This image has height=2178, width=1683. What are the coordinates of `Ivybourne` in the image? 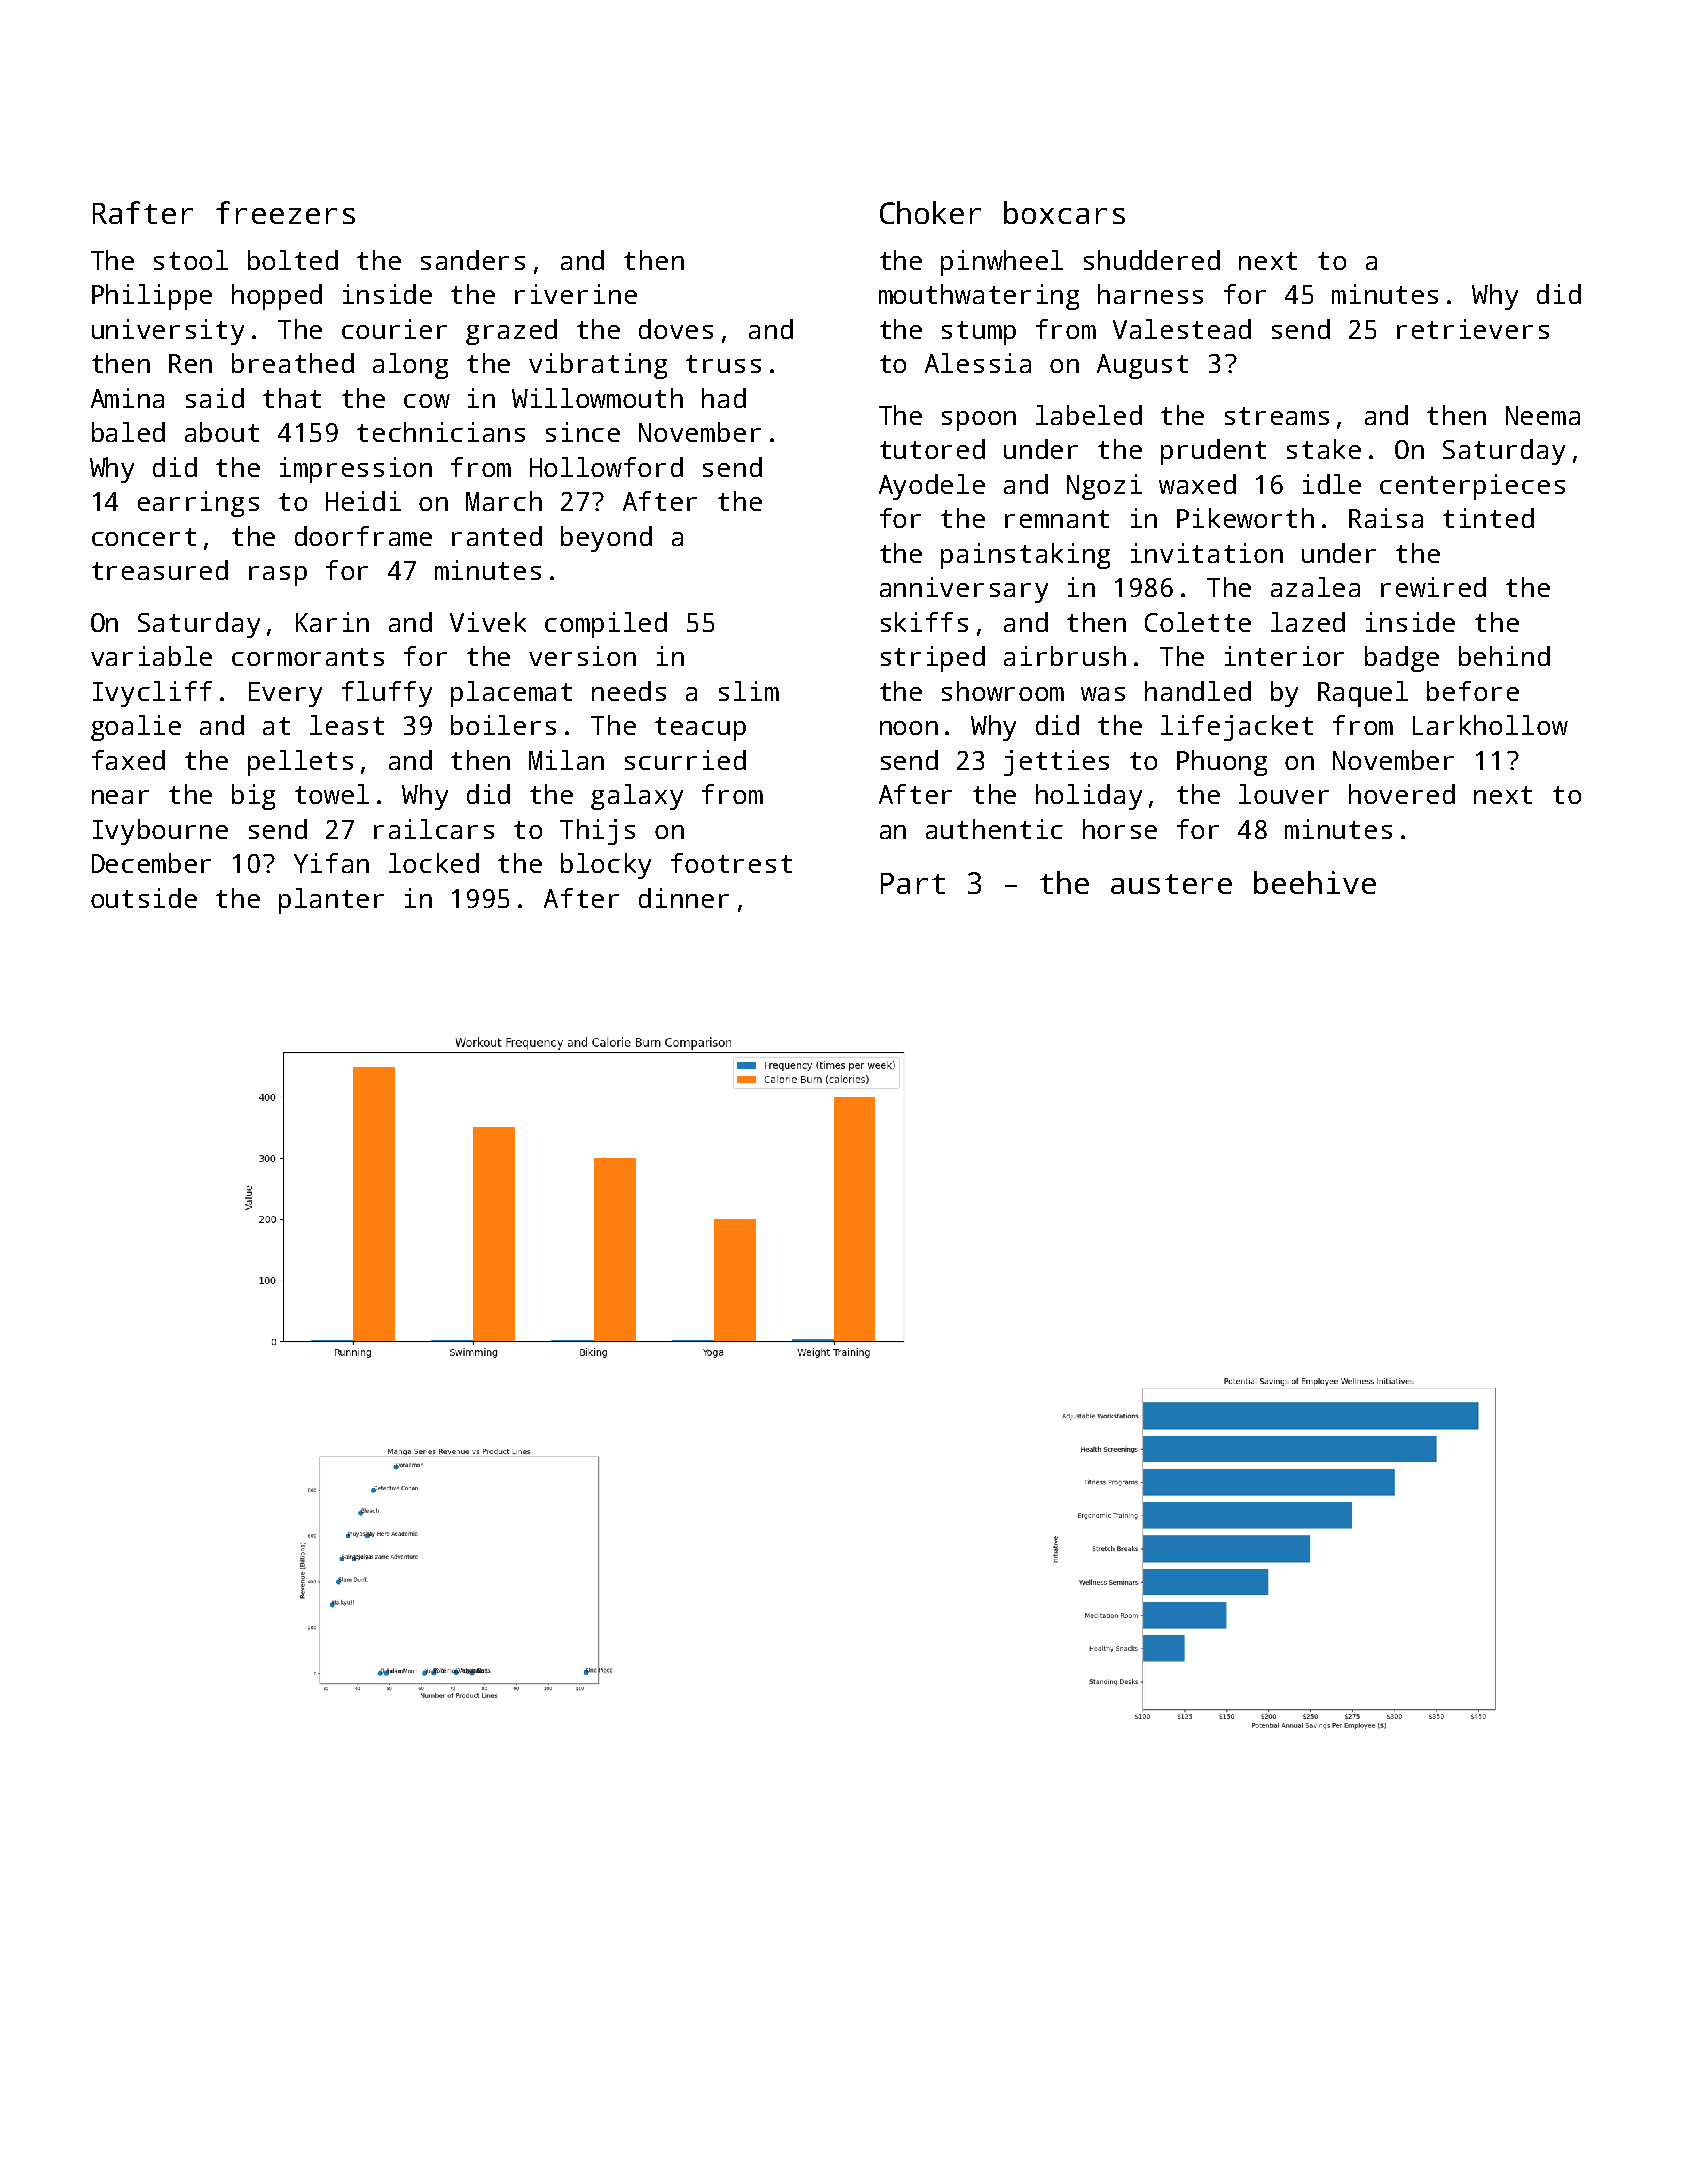 It's located at (160, 832).
